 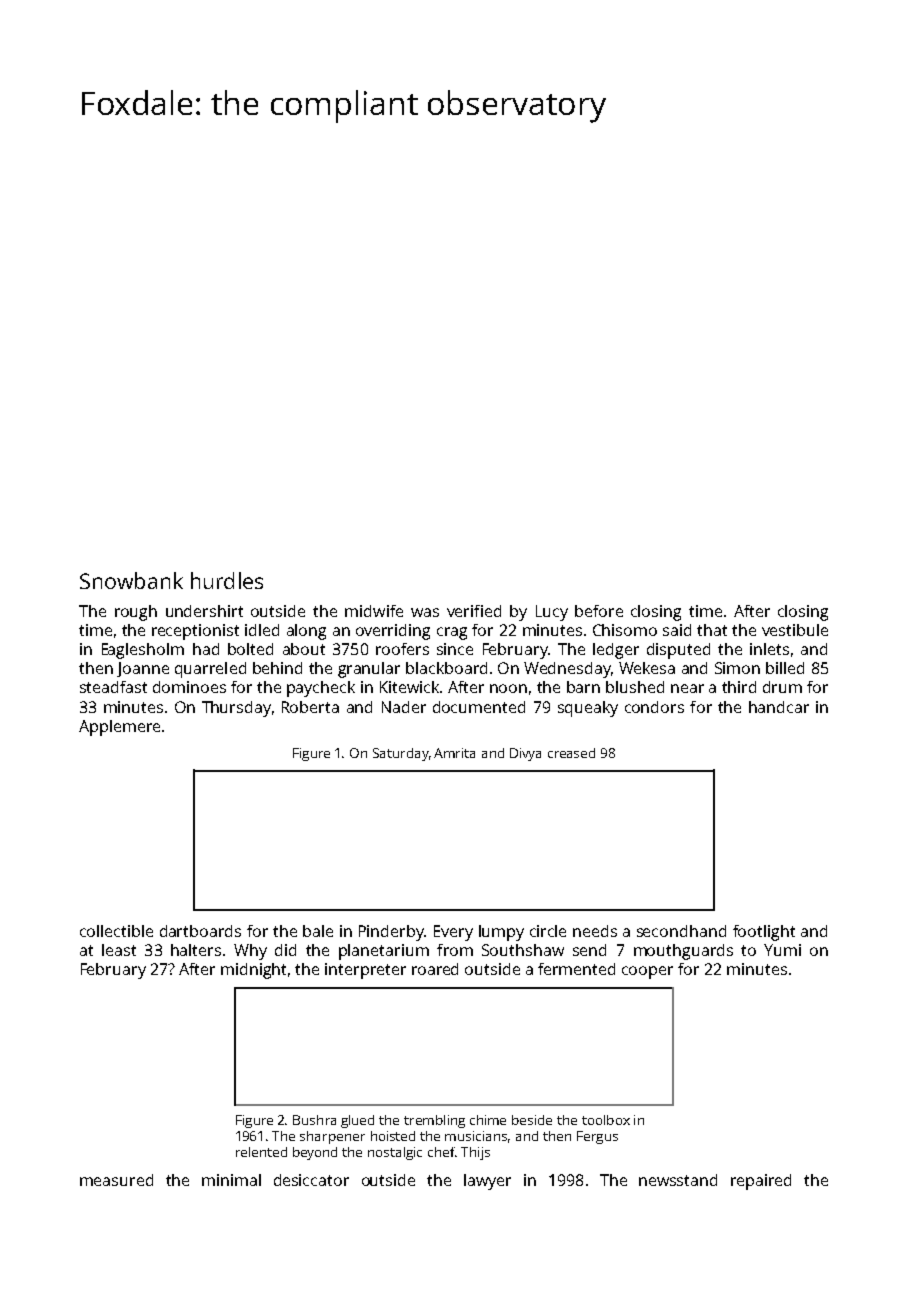 What do you see at coordinates (435, 969) in the screenshot?
I see `roared` at bounding box center [435, 969].
